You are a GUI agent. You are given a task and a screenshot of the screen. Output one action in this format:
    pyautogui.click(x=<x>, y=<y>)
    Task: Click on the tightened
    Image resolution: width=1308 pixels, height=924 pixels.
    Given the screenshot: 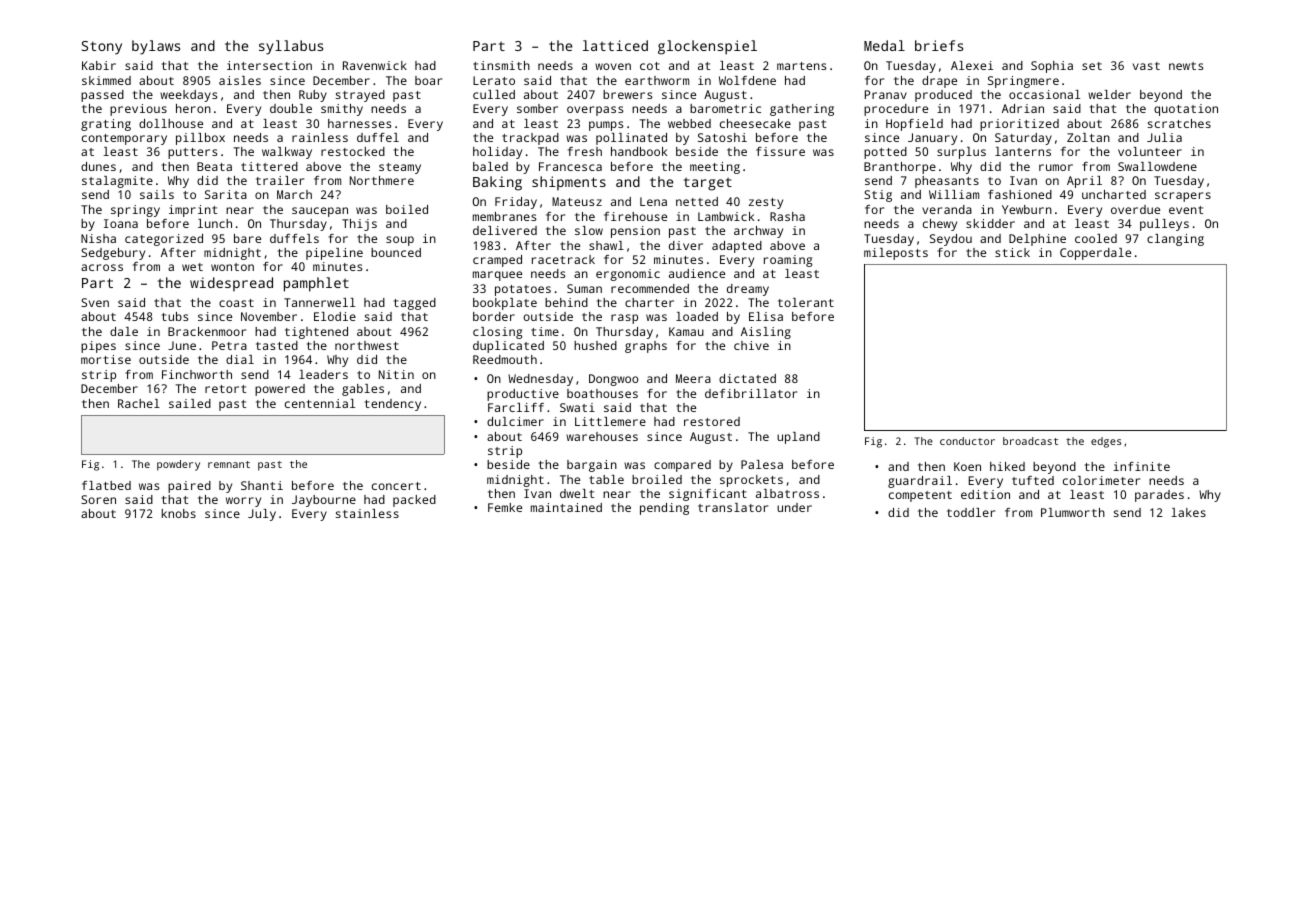 What is the action you would take?
    pyautogui.click(x=316, y=333)
